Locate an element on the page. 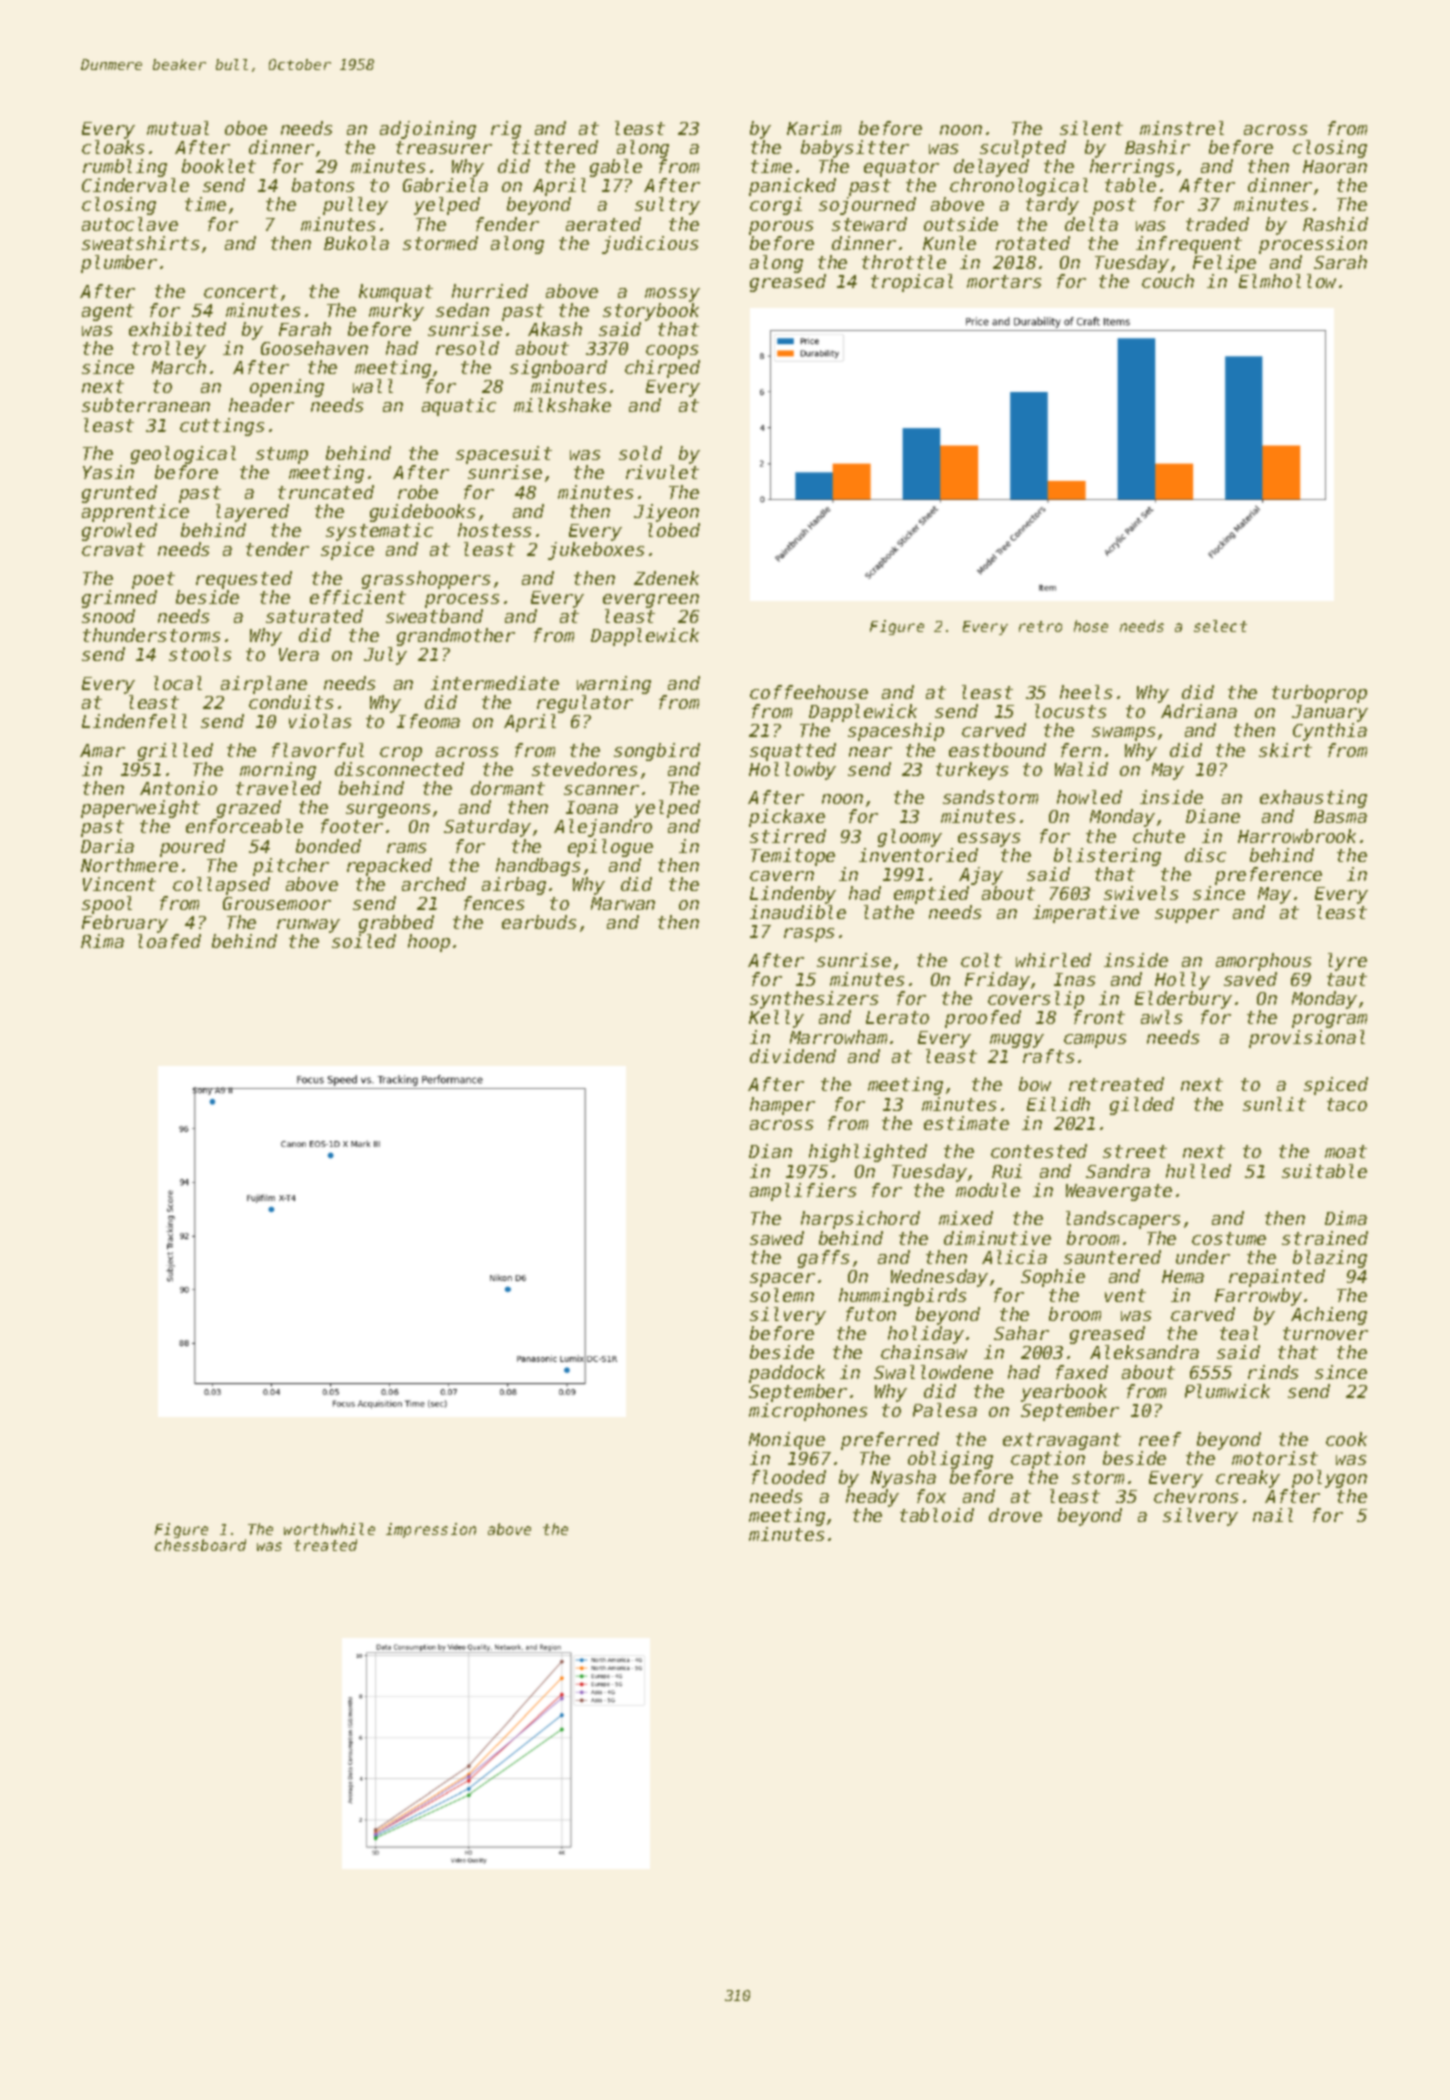  paddock is located at coordinates (787, 1374).
